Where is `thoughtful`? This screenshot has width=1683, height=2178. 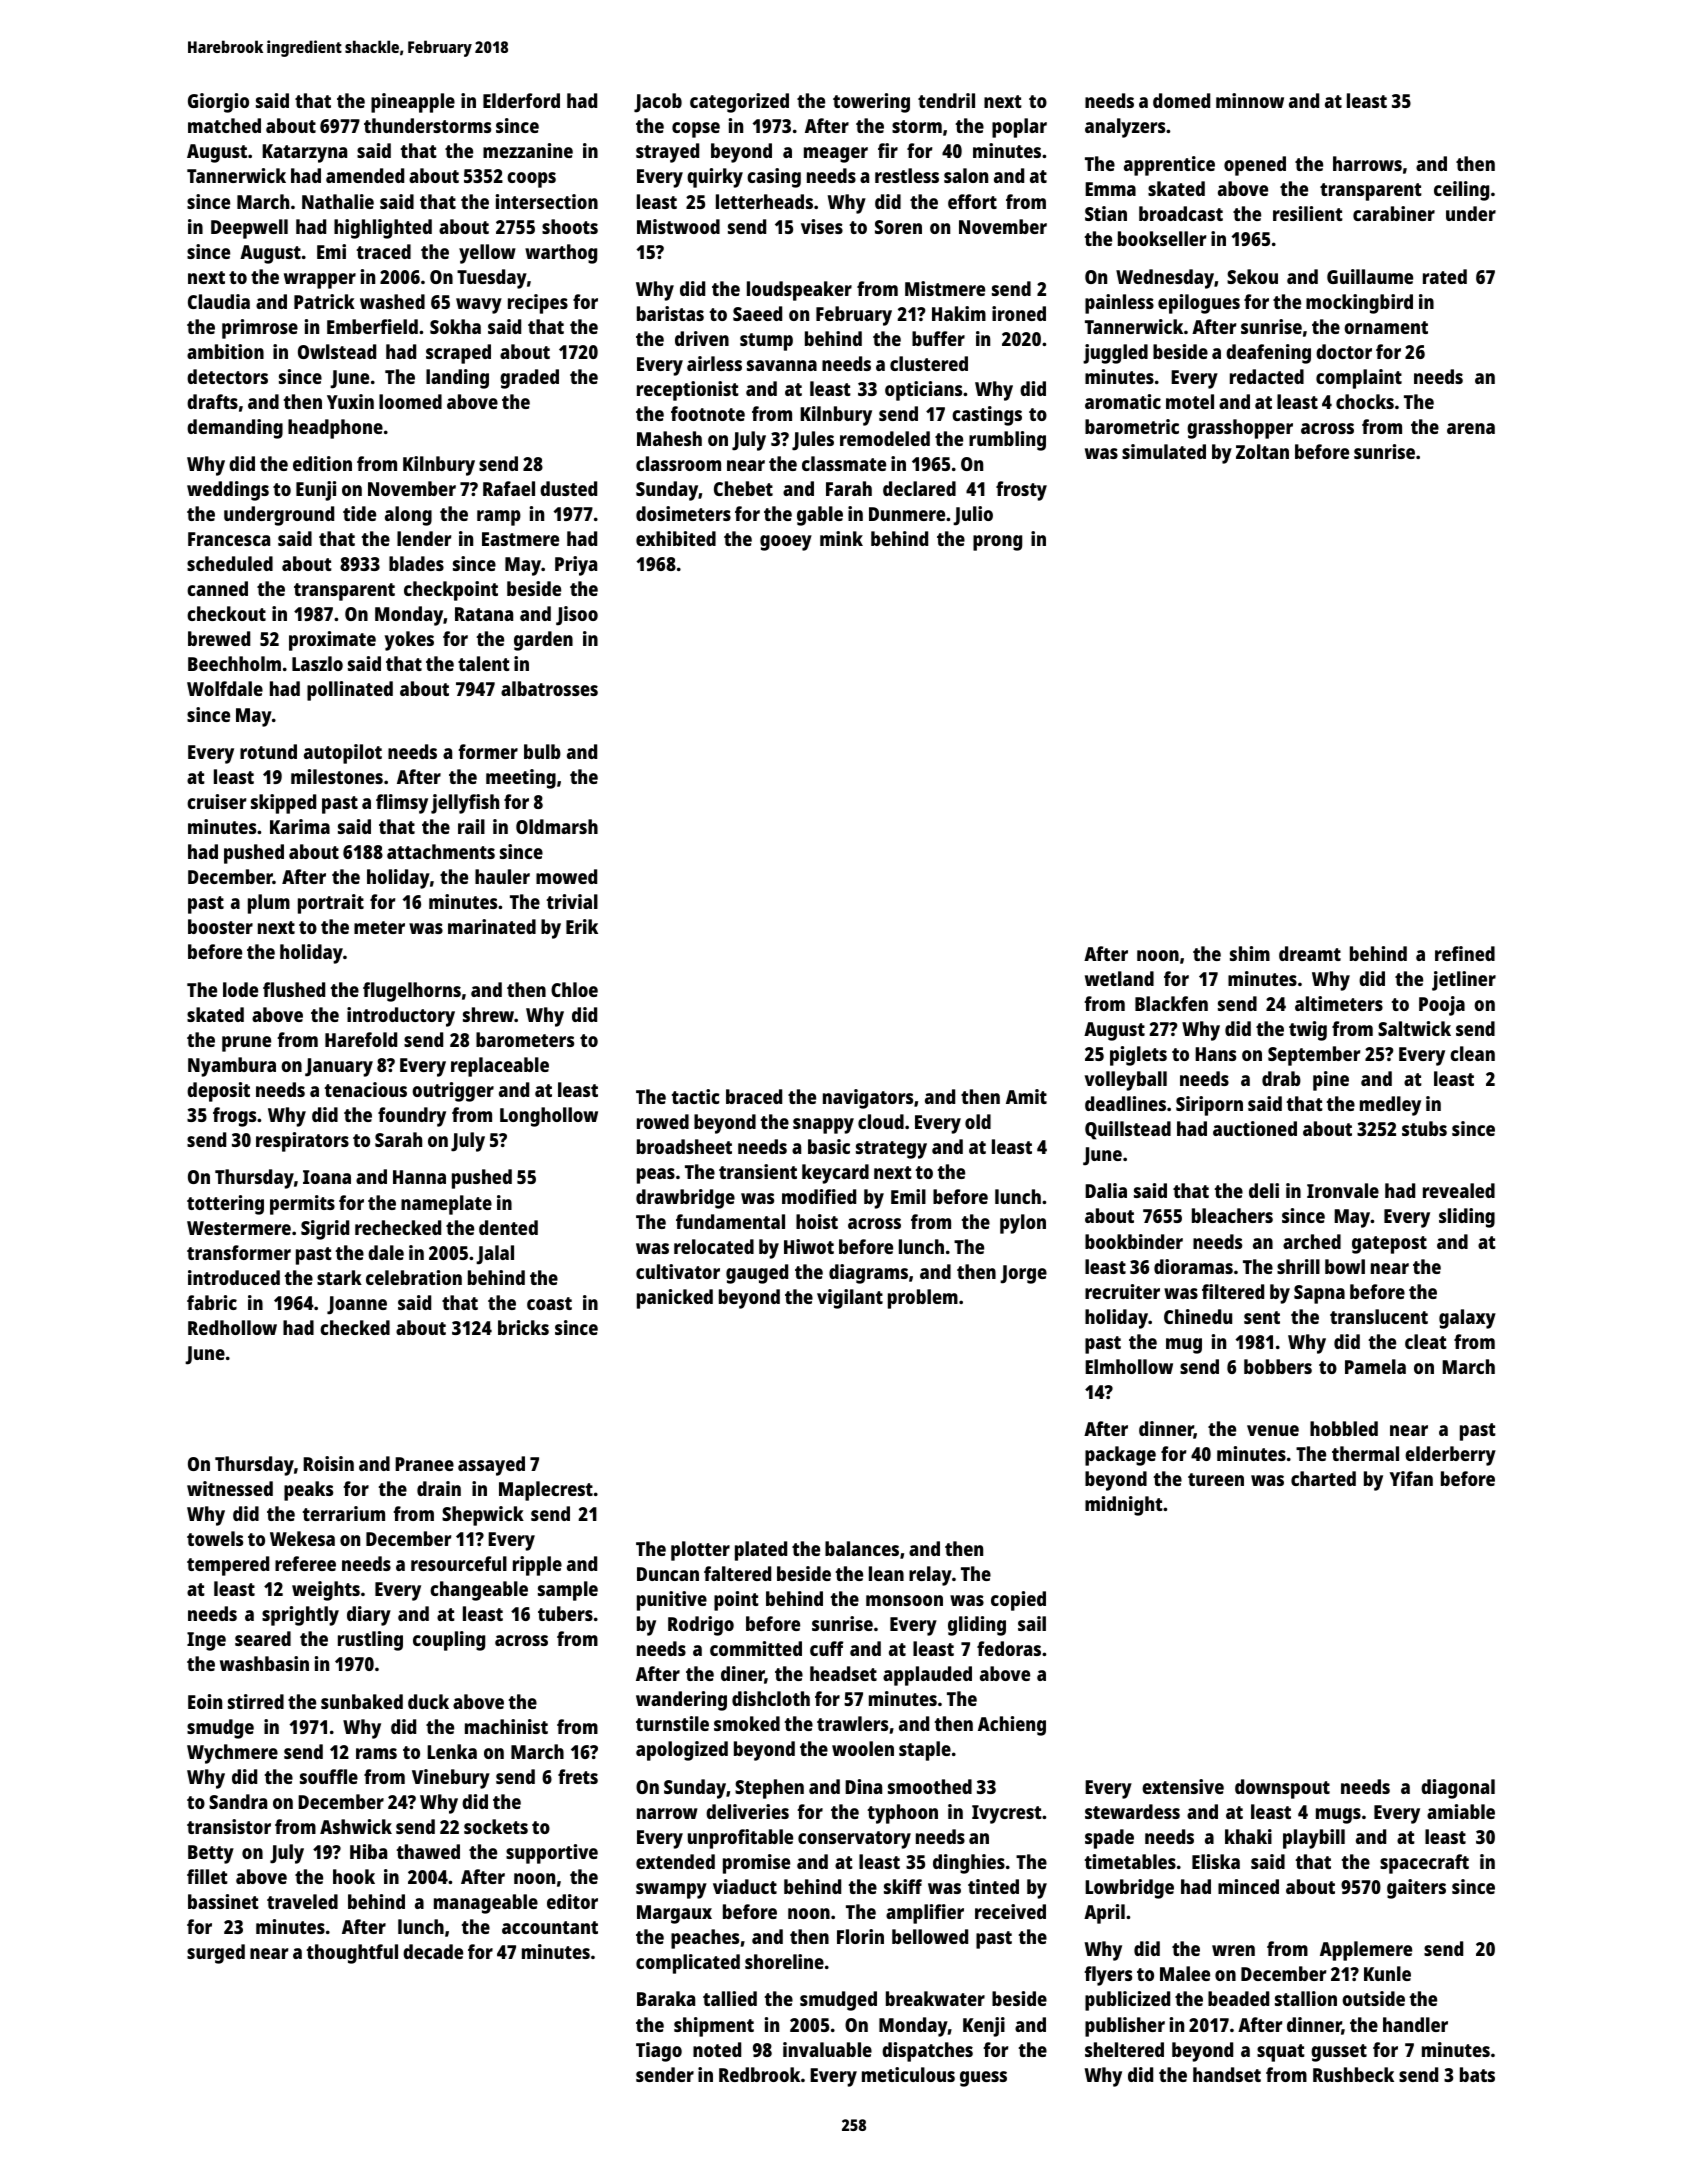
thoughtful is located at coordinates (352, 1954).
